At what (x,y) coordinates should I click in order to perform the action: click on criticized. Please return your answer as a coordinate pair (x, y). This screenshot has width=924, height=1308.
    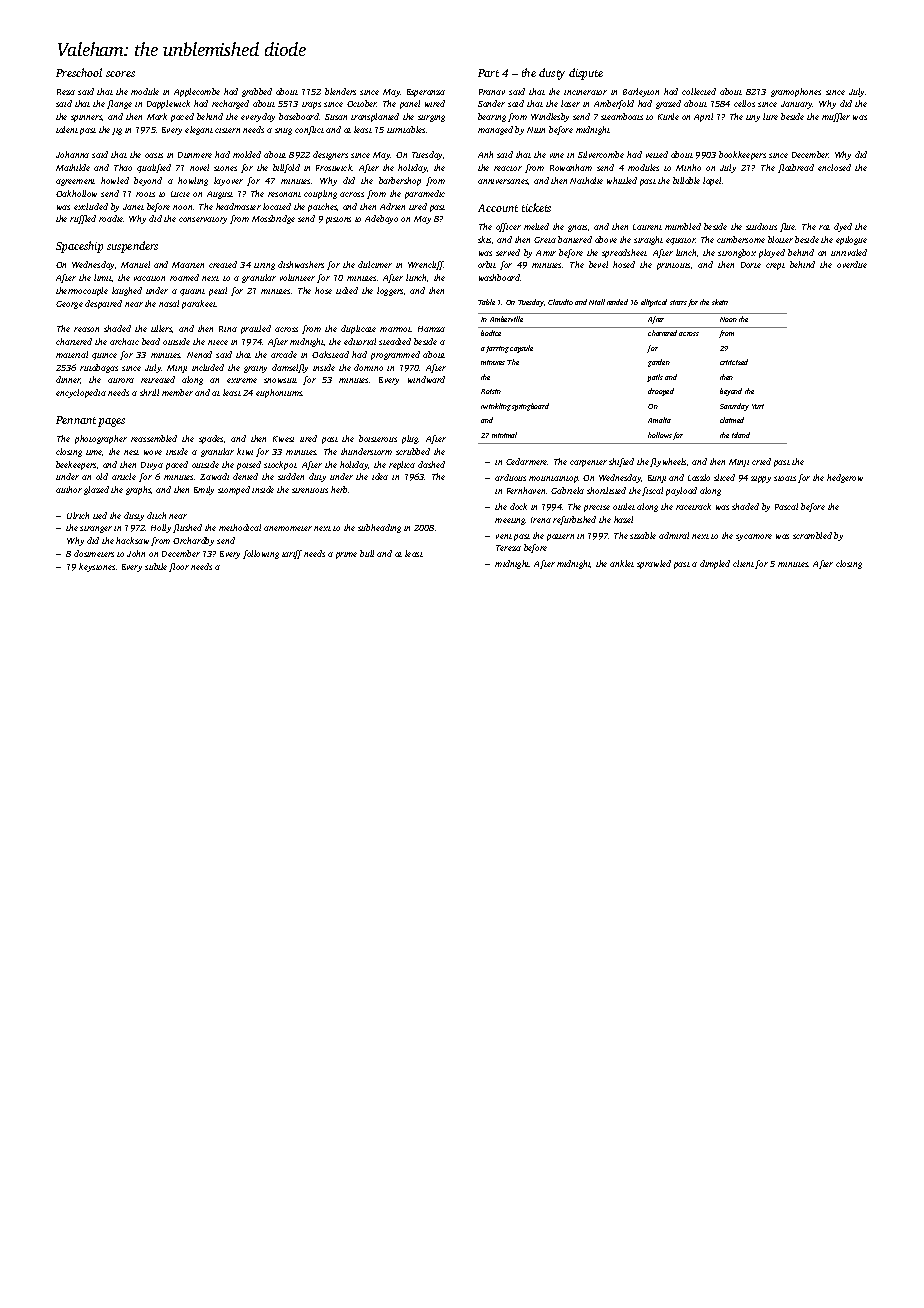
    Looking at the image, I should click on (734, 362).
